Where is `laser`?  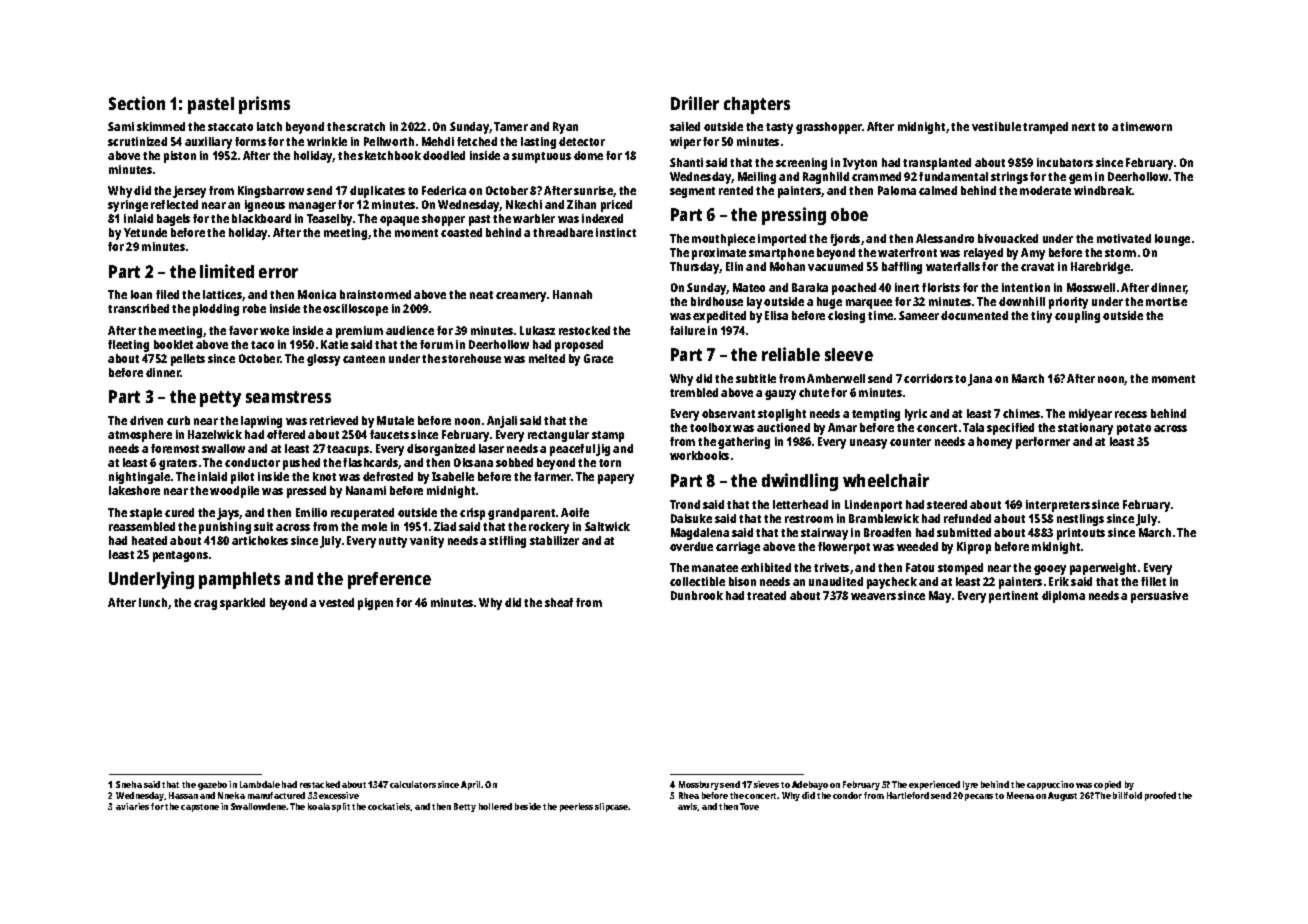 laser is located at coordinates (491, 448).
